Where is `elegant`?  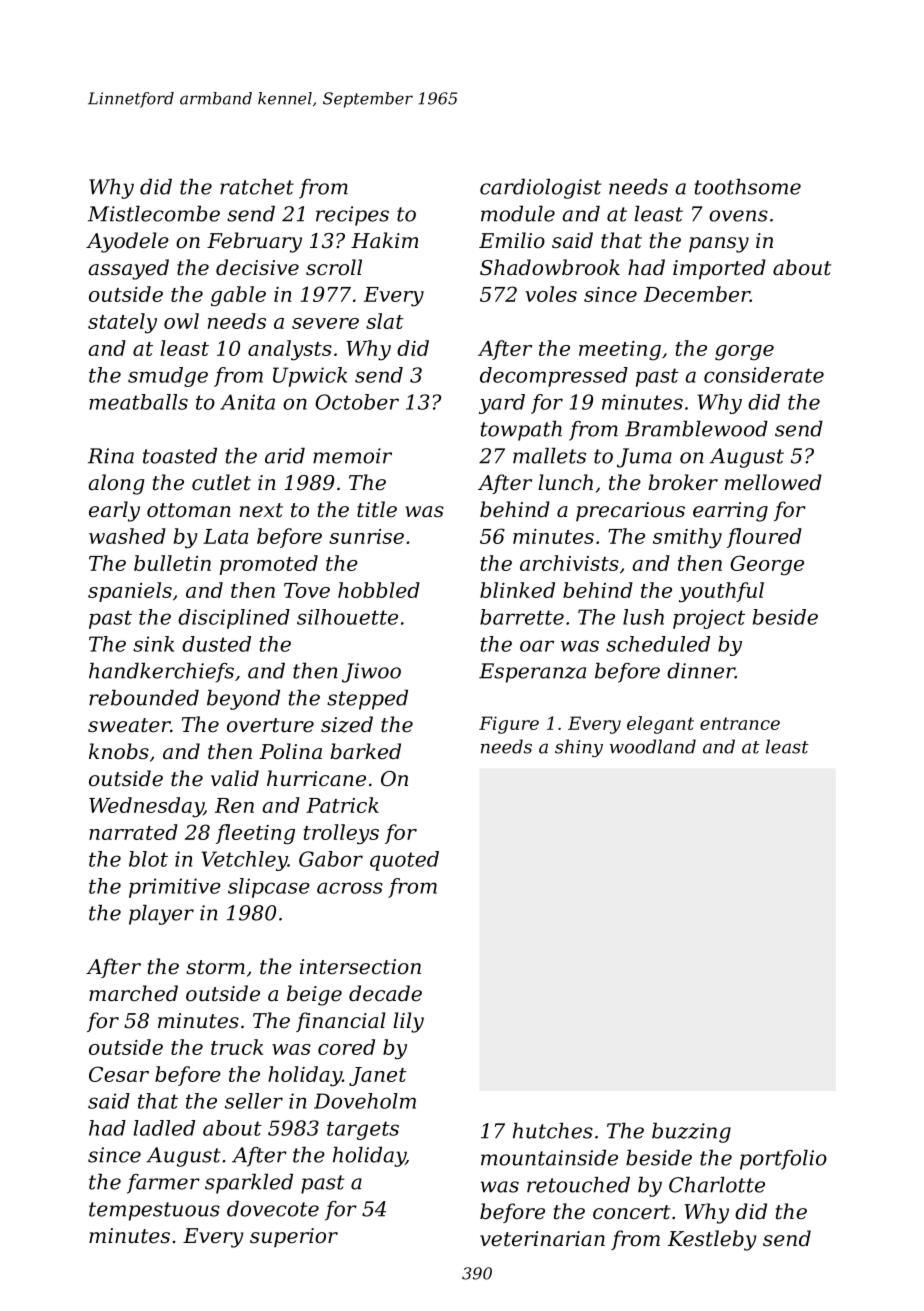
elegant is located at coordinates (660, 725).
